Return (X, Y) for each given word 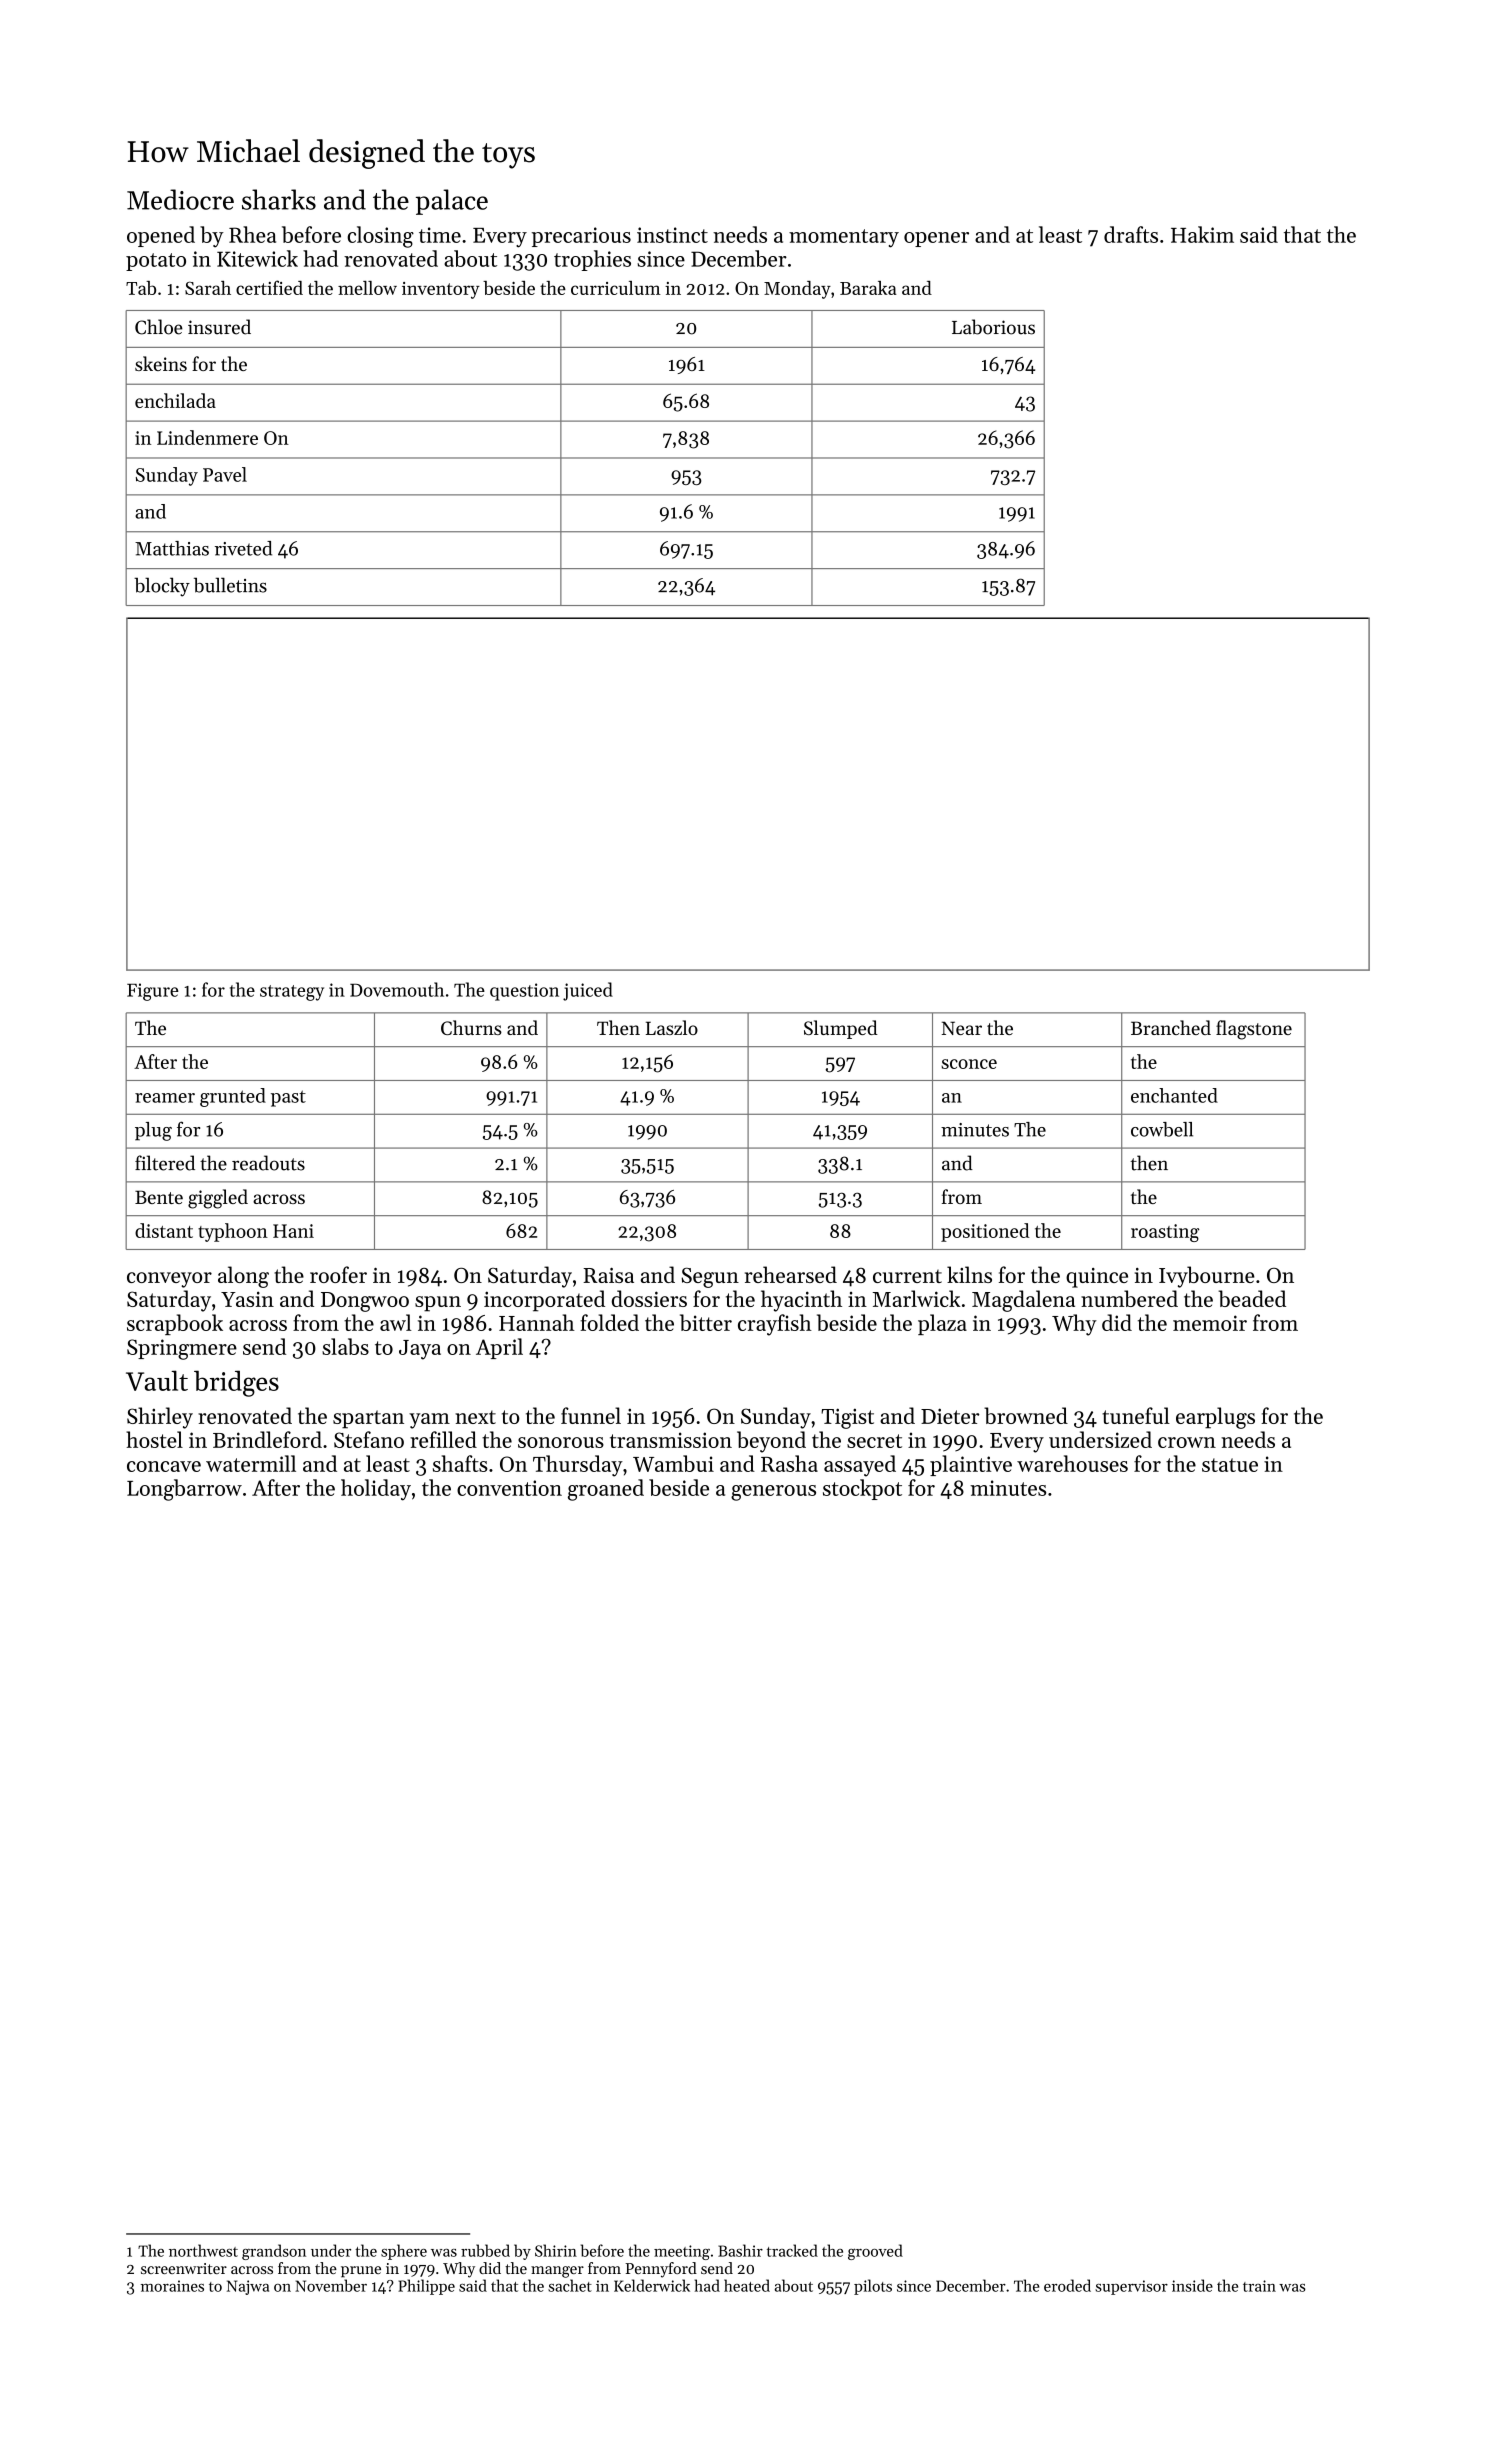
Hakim (1202, 234)
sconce (969, 1064)
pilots (873, 2287)
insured (219, 327)
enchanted (1174, 1095)
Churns (471, 1027)
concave (164, 1466)
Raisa (608, 1275)
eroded (1067, 2285)
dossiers (649, 1298)
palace (452, 202)
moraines (172, 2286)
